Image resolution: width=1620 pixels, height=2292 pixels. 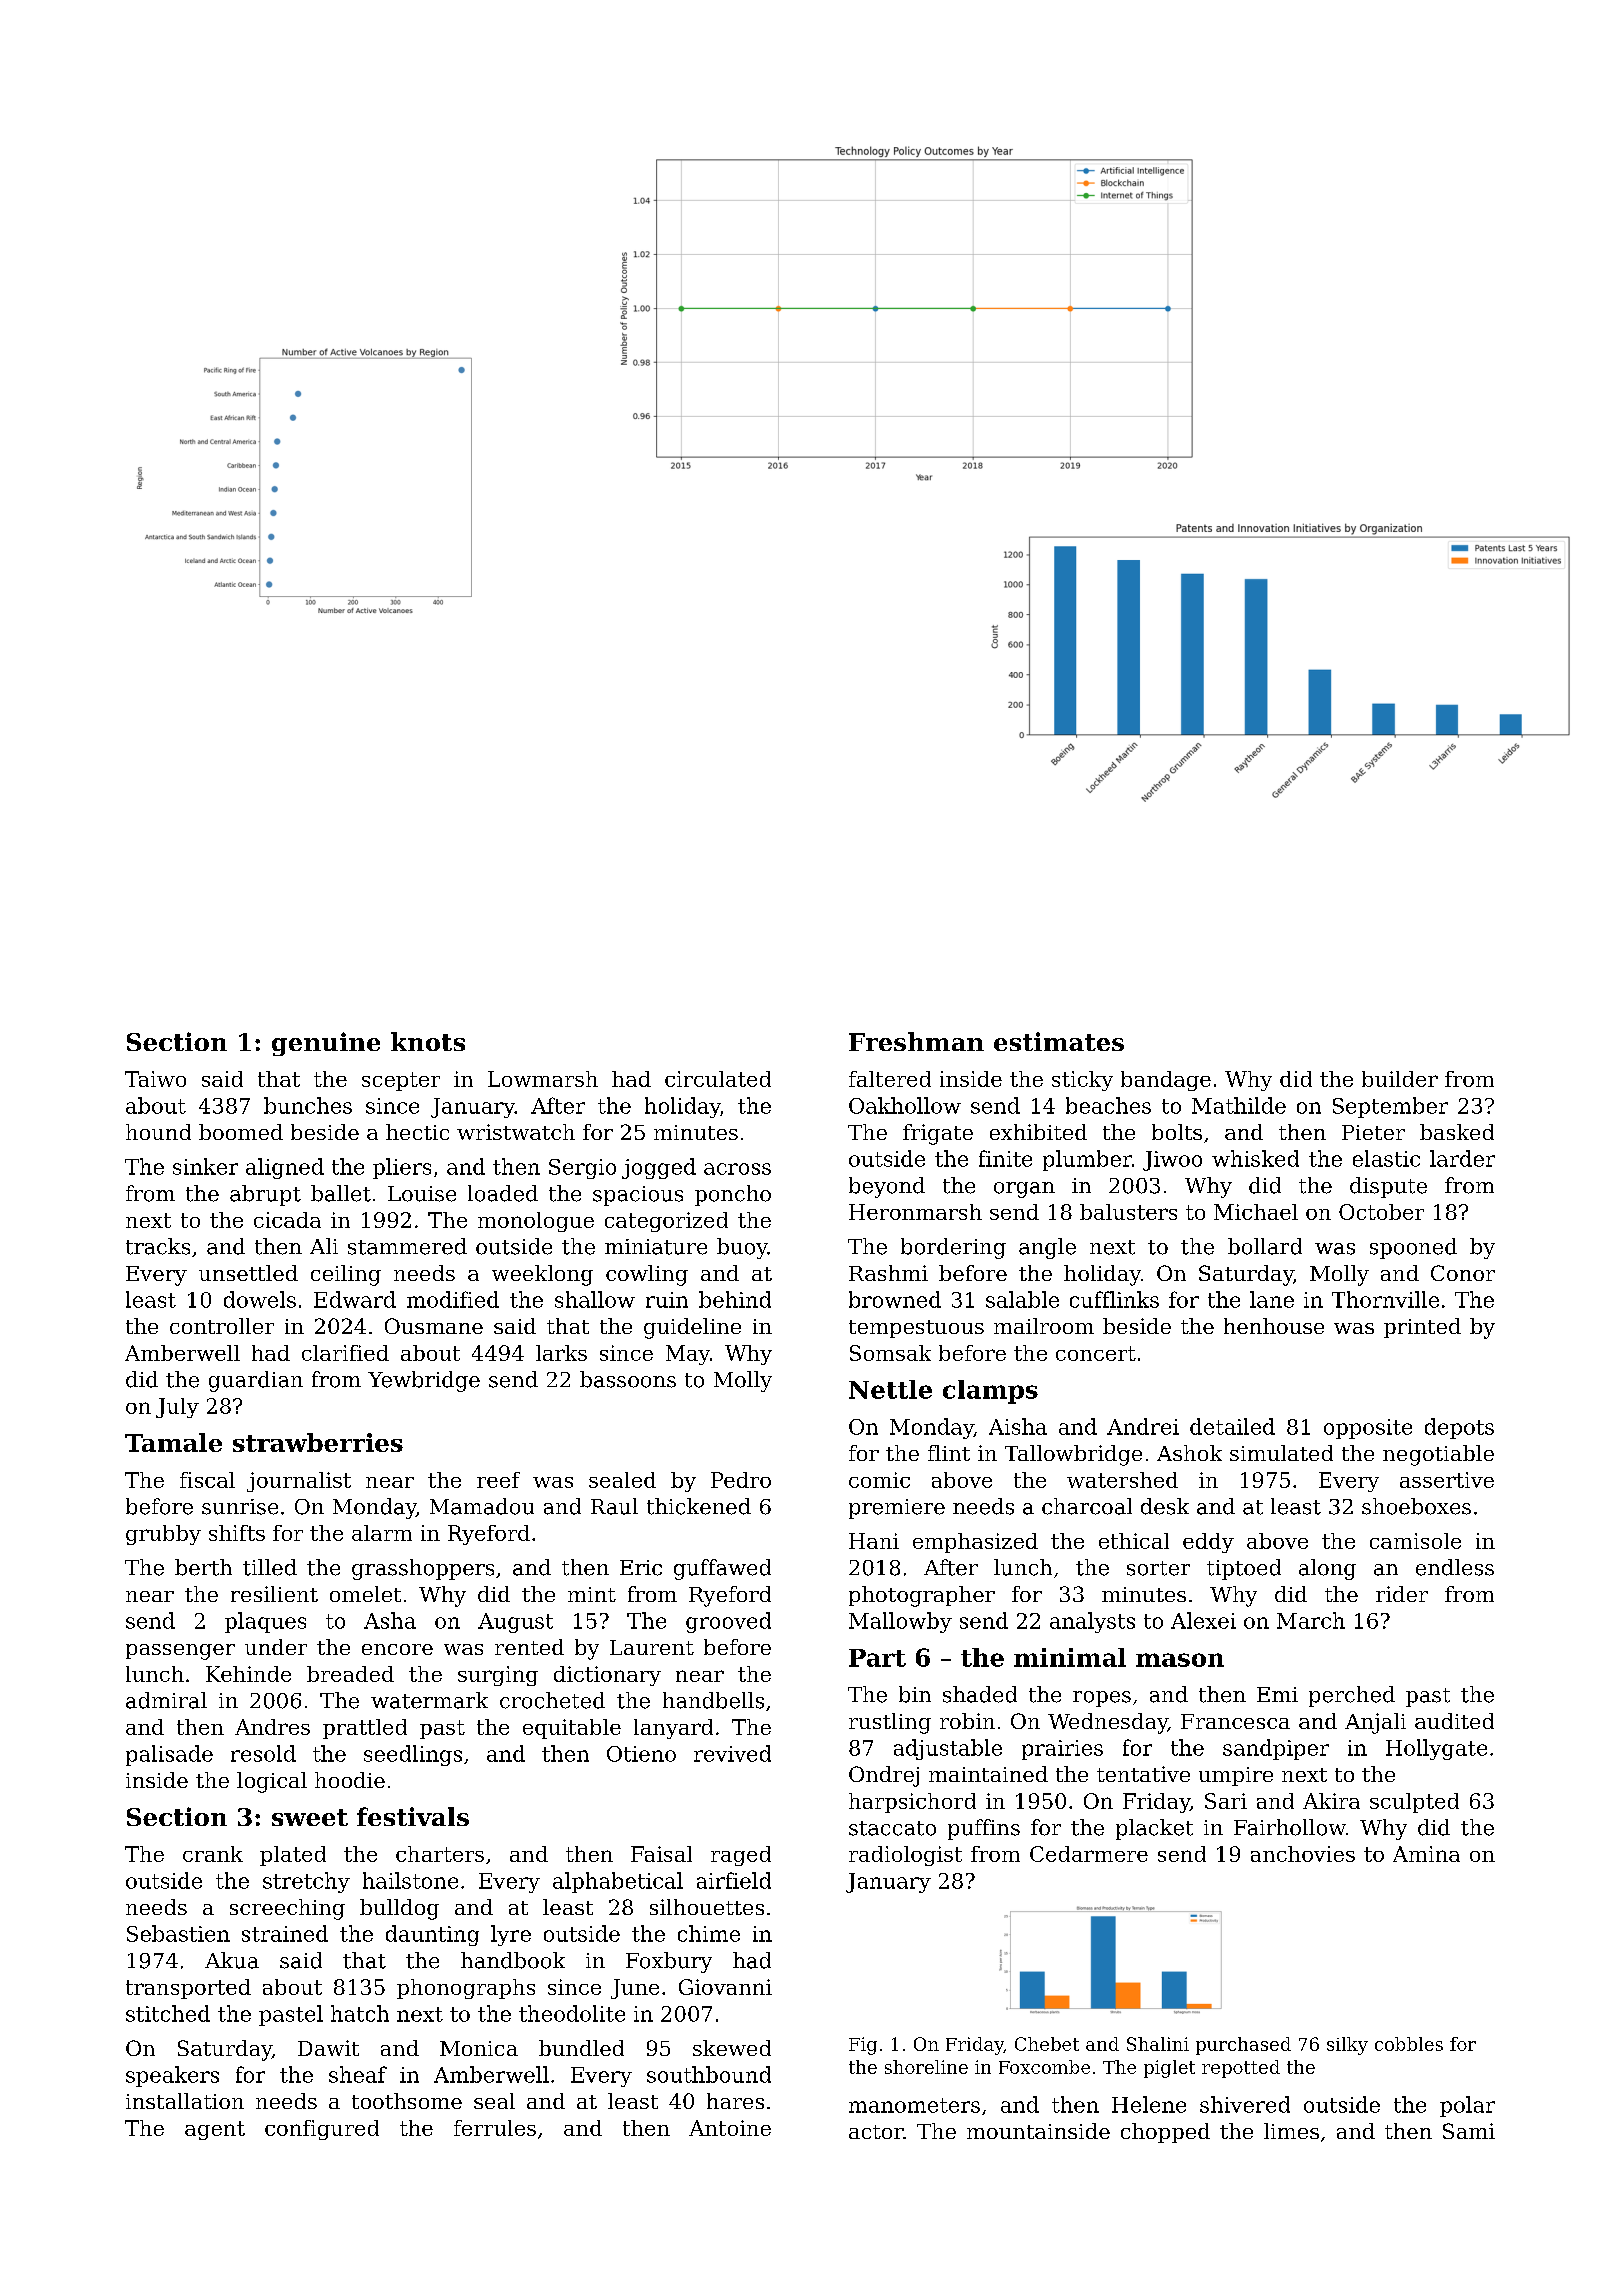 I want to click on Shalini, so click(x=1158, y=2044).
